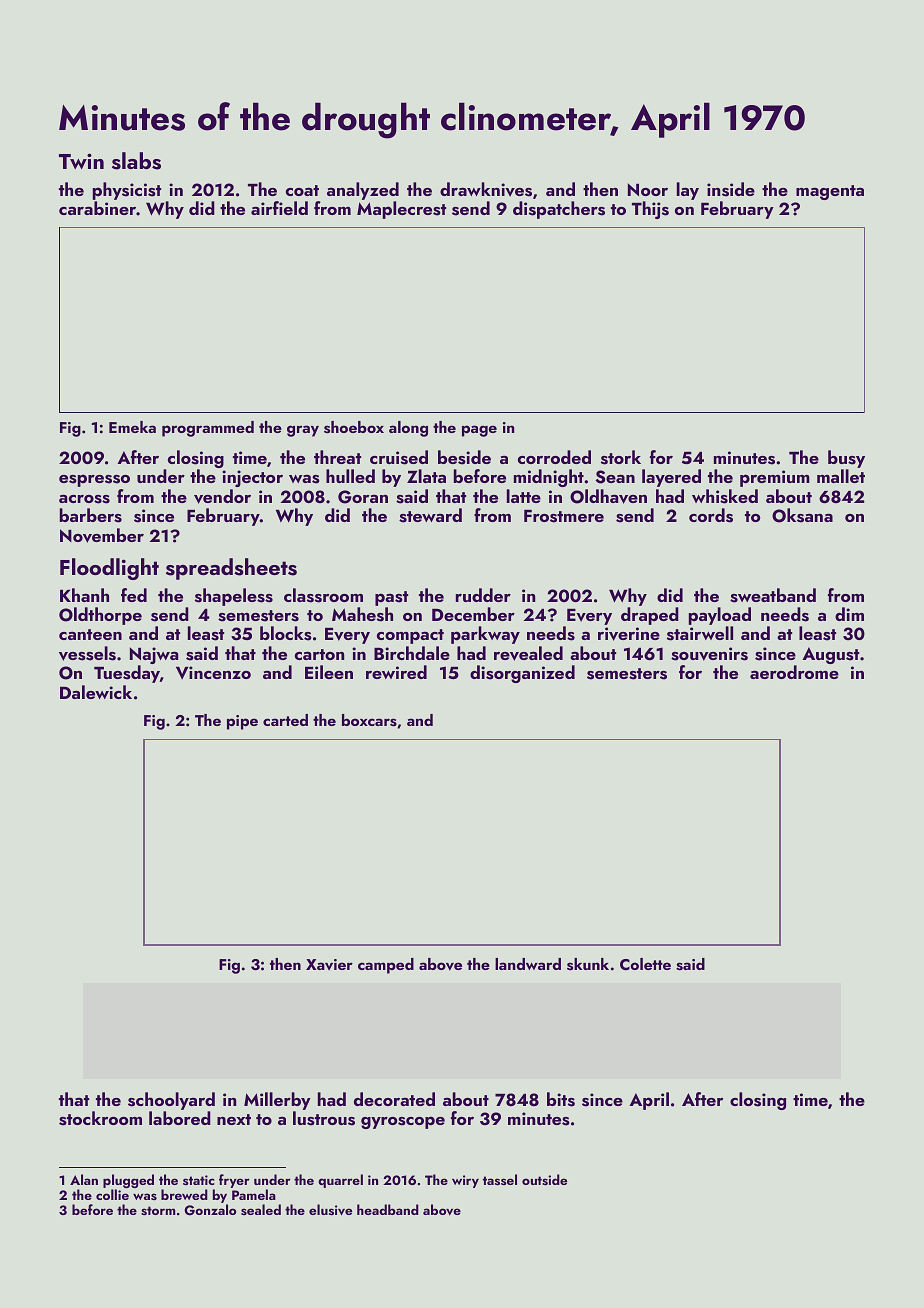 This image has height=1308, width=924. I want to click on programmed, so click(208, 429).
